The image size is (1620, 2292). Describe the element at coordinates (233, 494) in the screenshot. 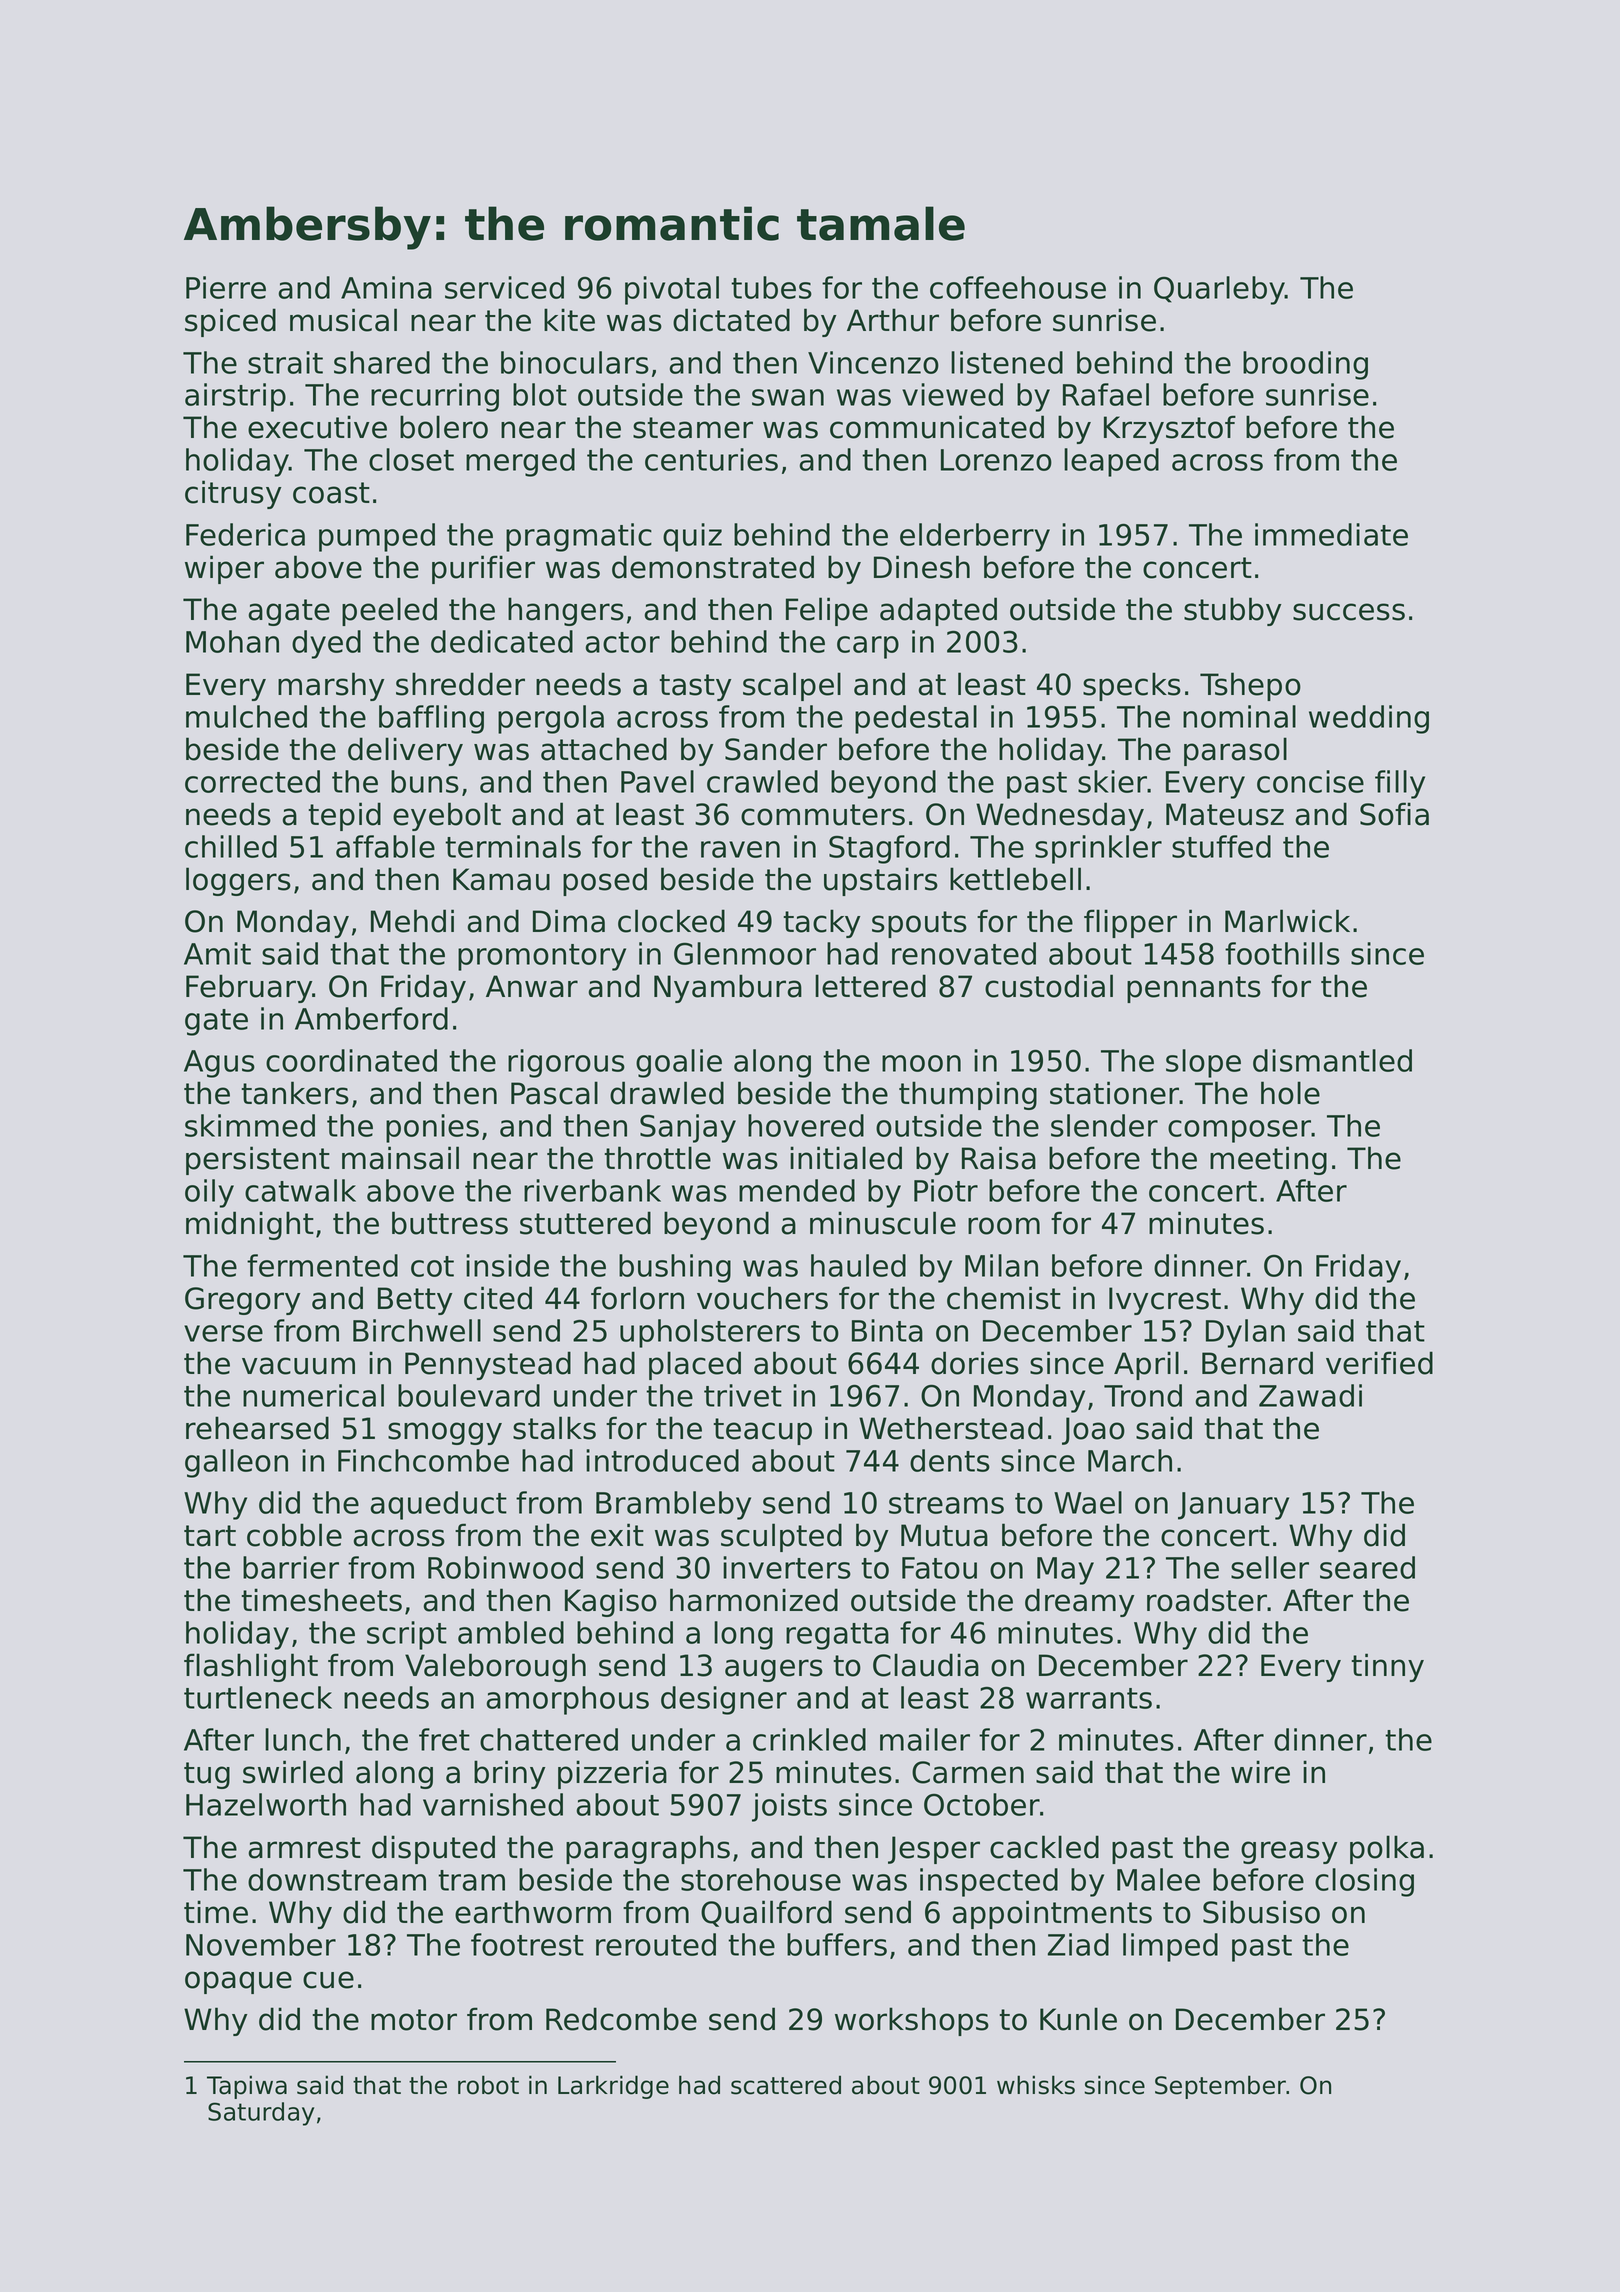

I see `citrusy` at that location.
